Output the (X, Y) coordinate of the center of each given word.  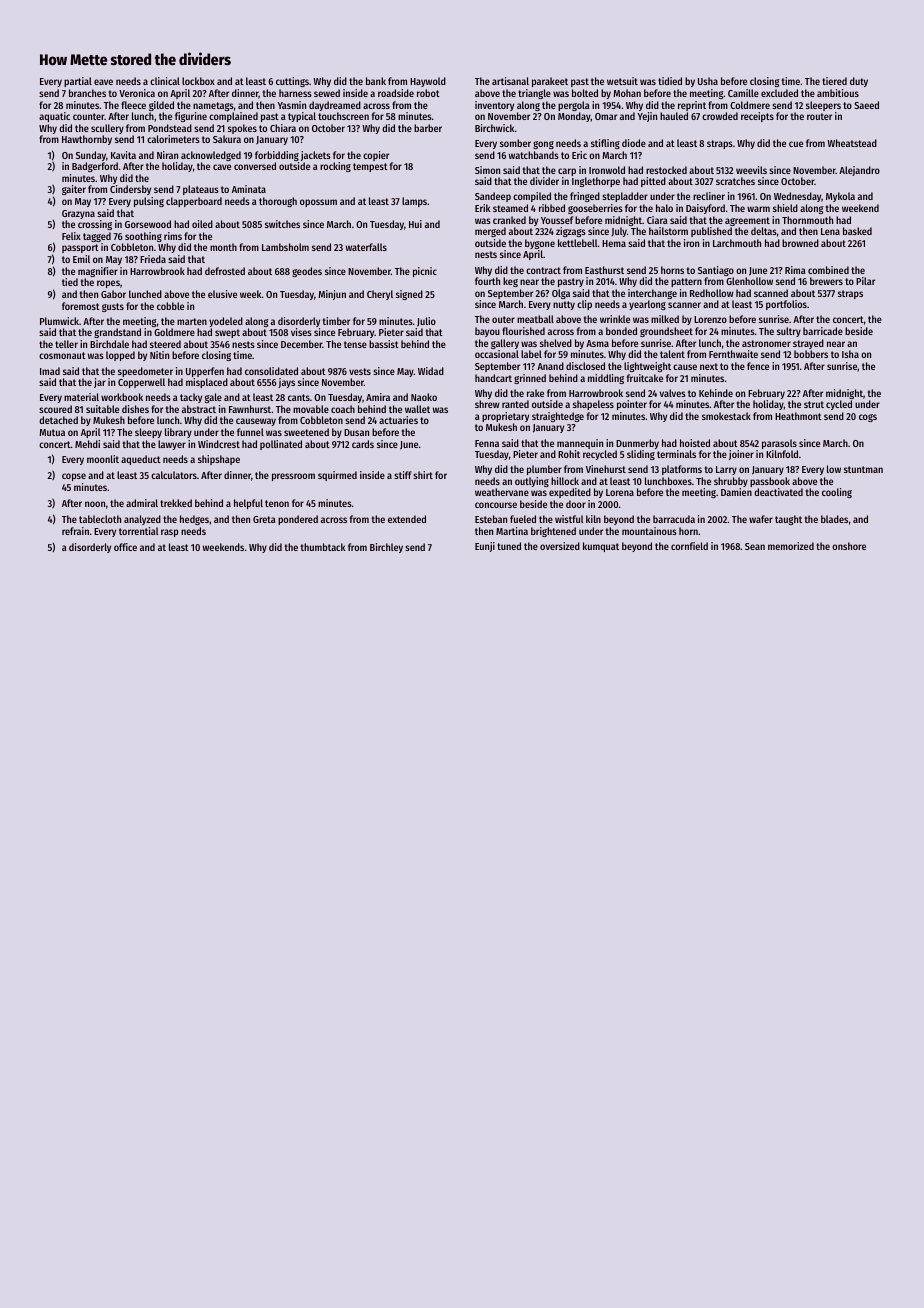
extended (407, 519)
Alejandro (859, 171)
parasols (779, 444)
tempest (370, 167)
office (125, 547)
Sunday (91, 156)
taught (788, 520)
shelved (556, 343)
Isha (850, 354)
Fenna (487, 443)
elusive (222, 294)
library (178, 433)
